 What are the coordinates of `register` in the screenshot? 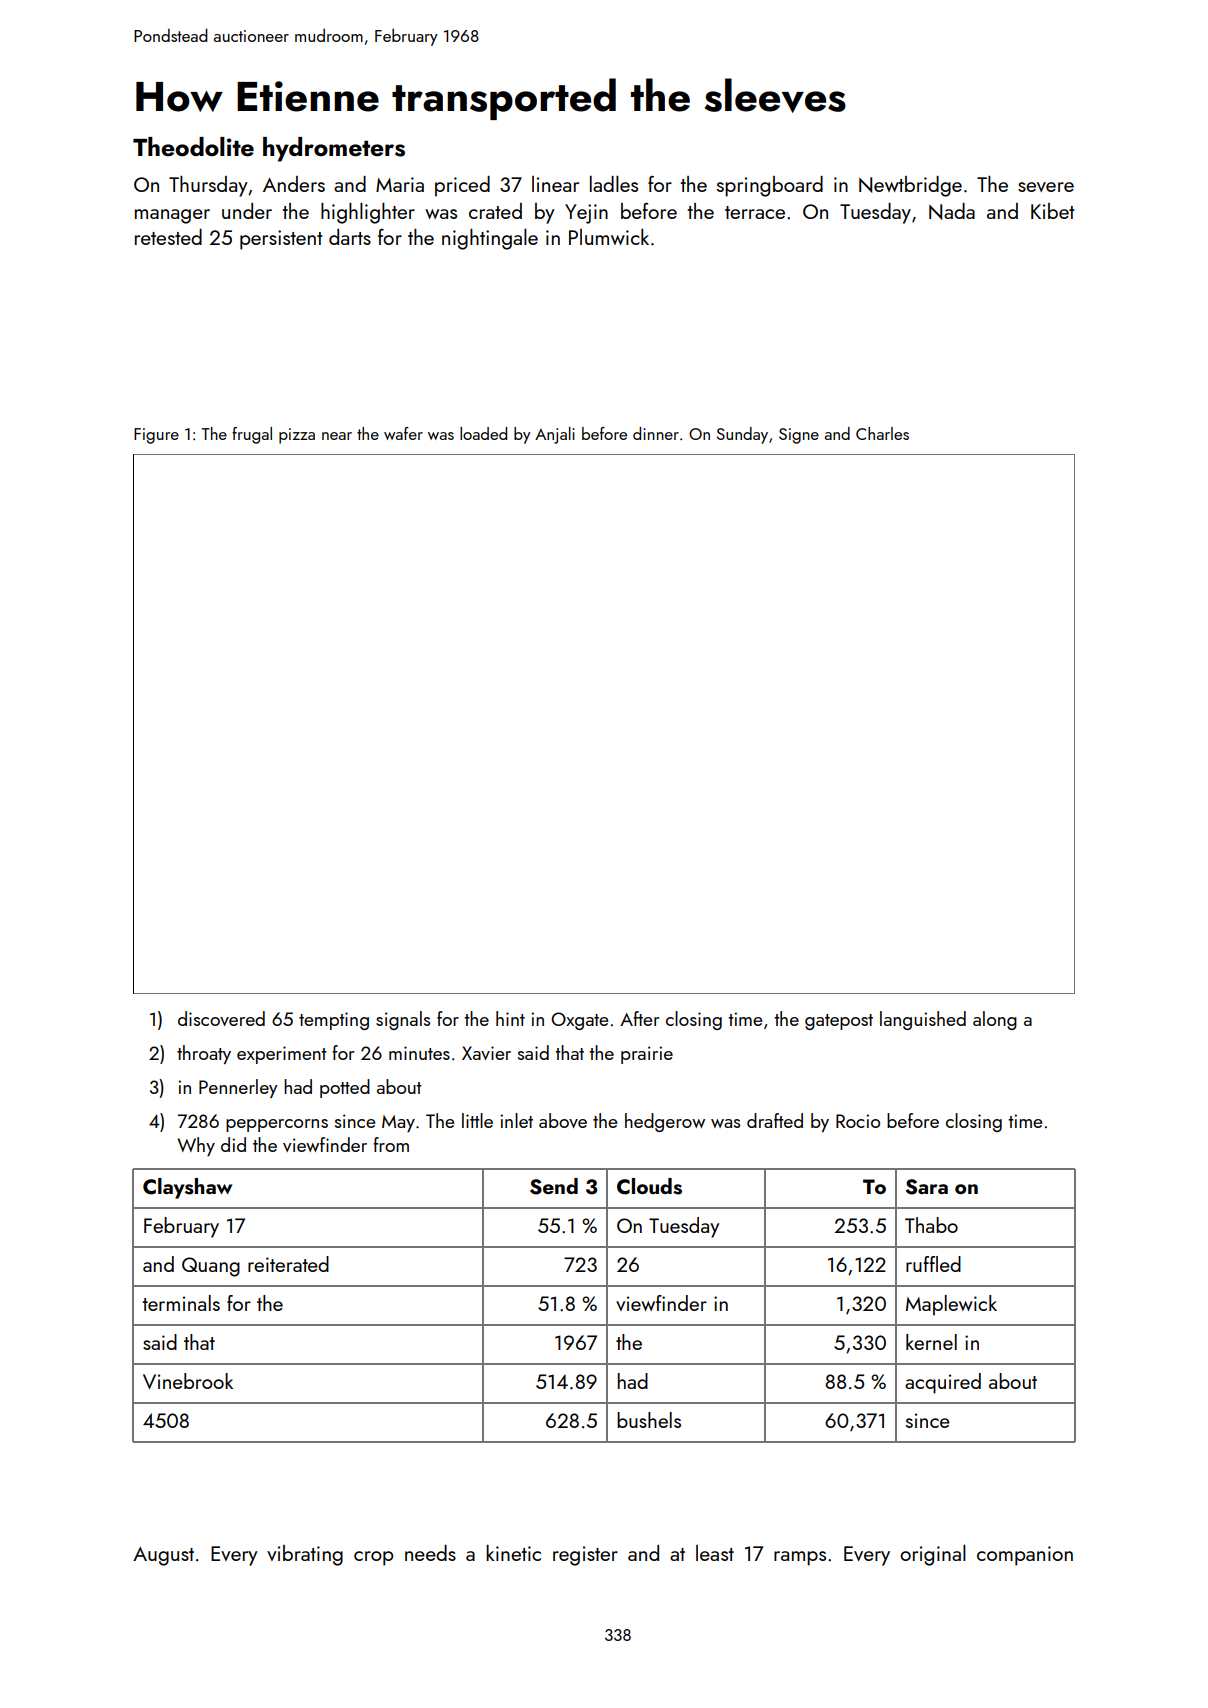 It's located at (585, 1556).
